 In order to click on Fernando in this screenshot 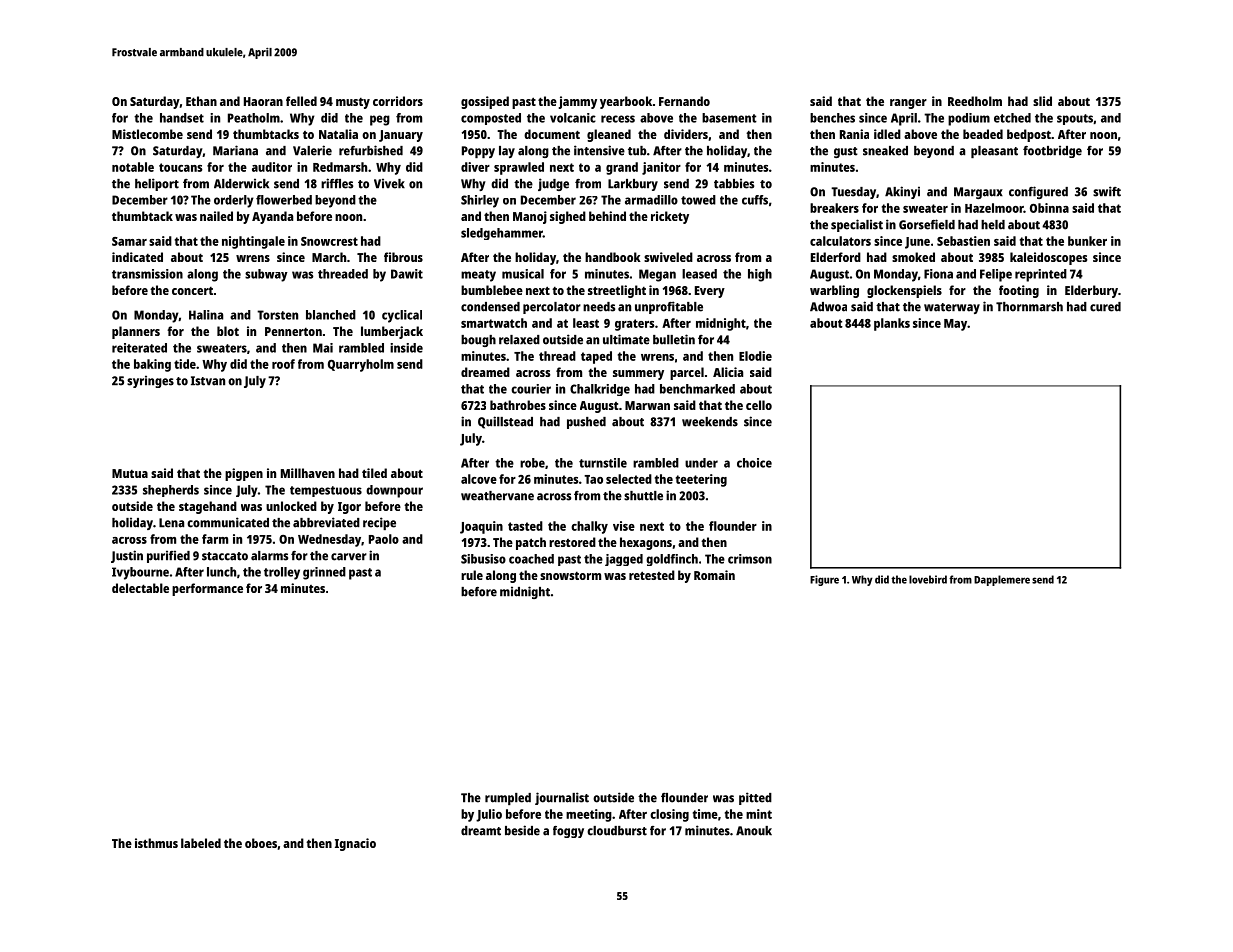, I will do `click(684, 101)`.
